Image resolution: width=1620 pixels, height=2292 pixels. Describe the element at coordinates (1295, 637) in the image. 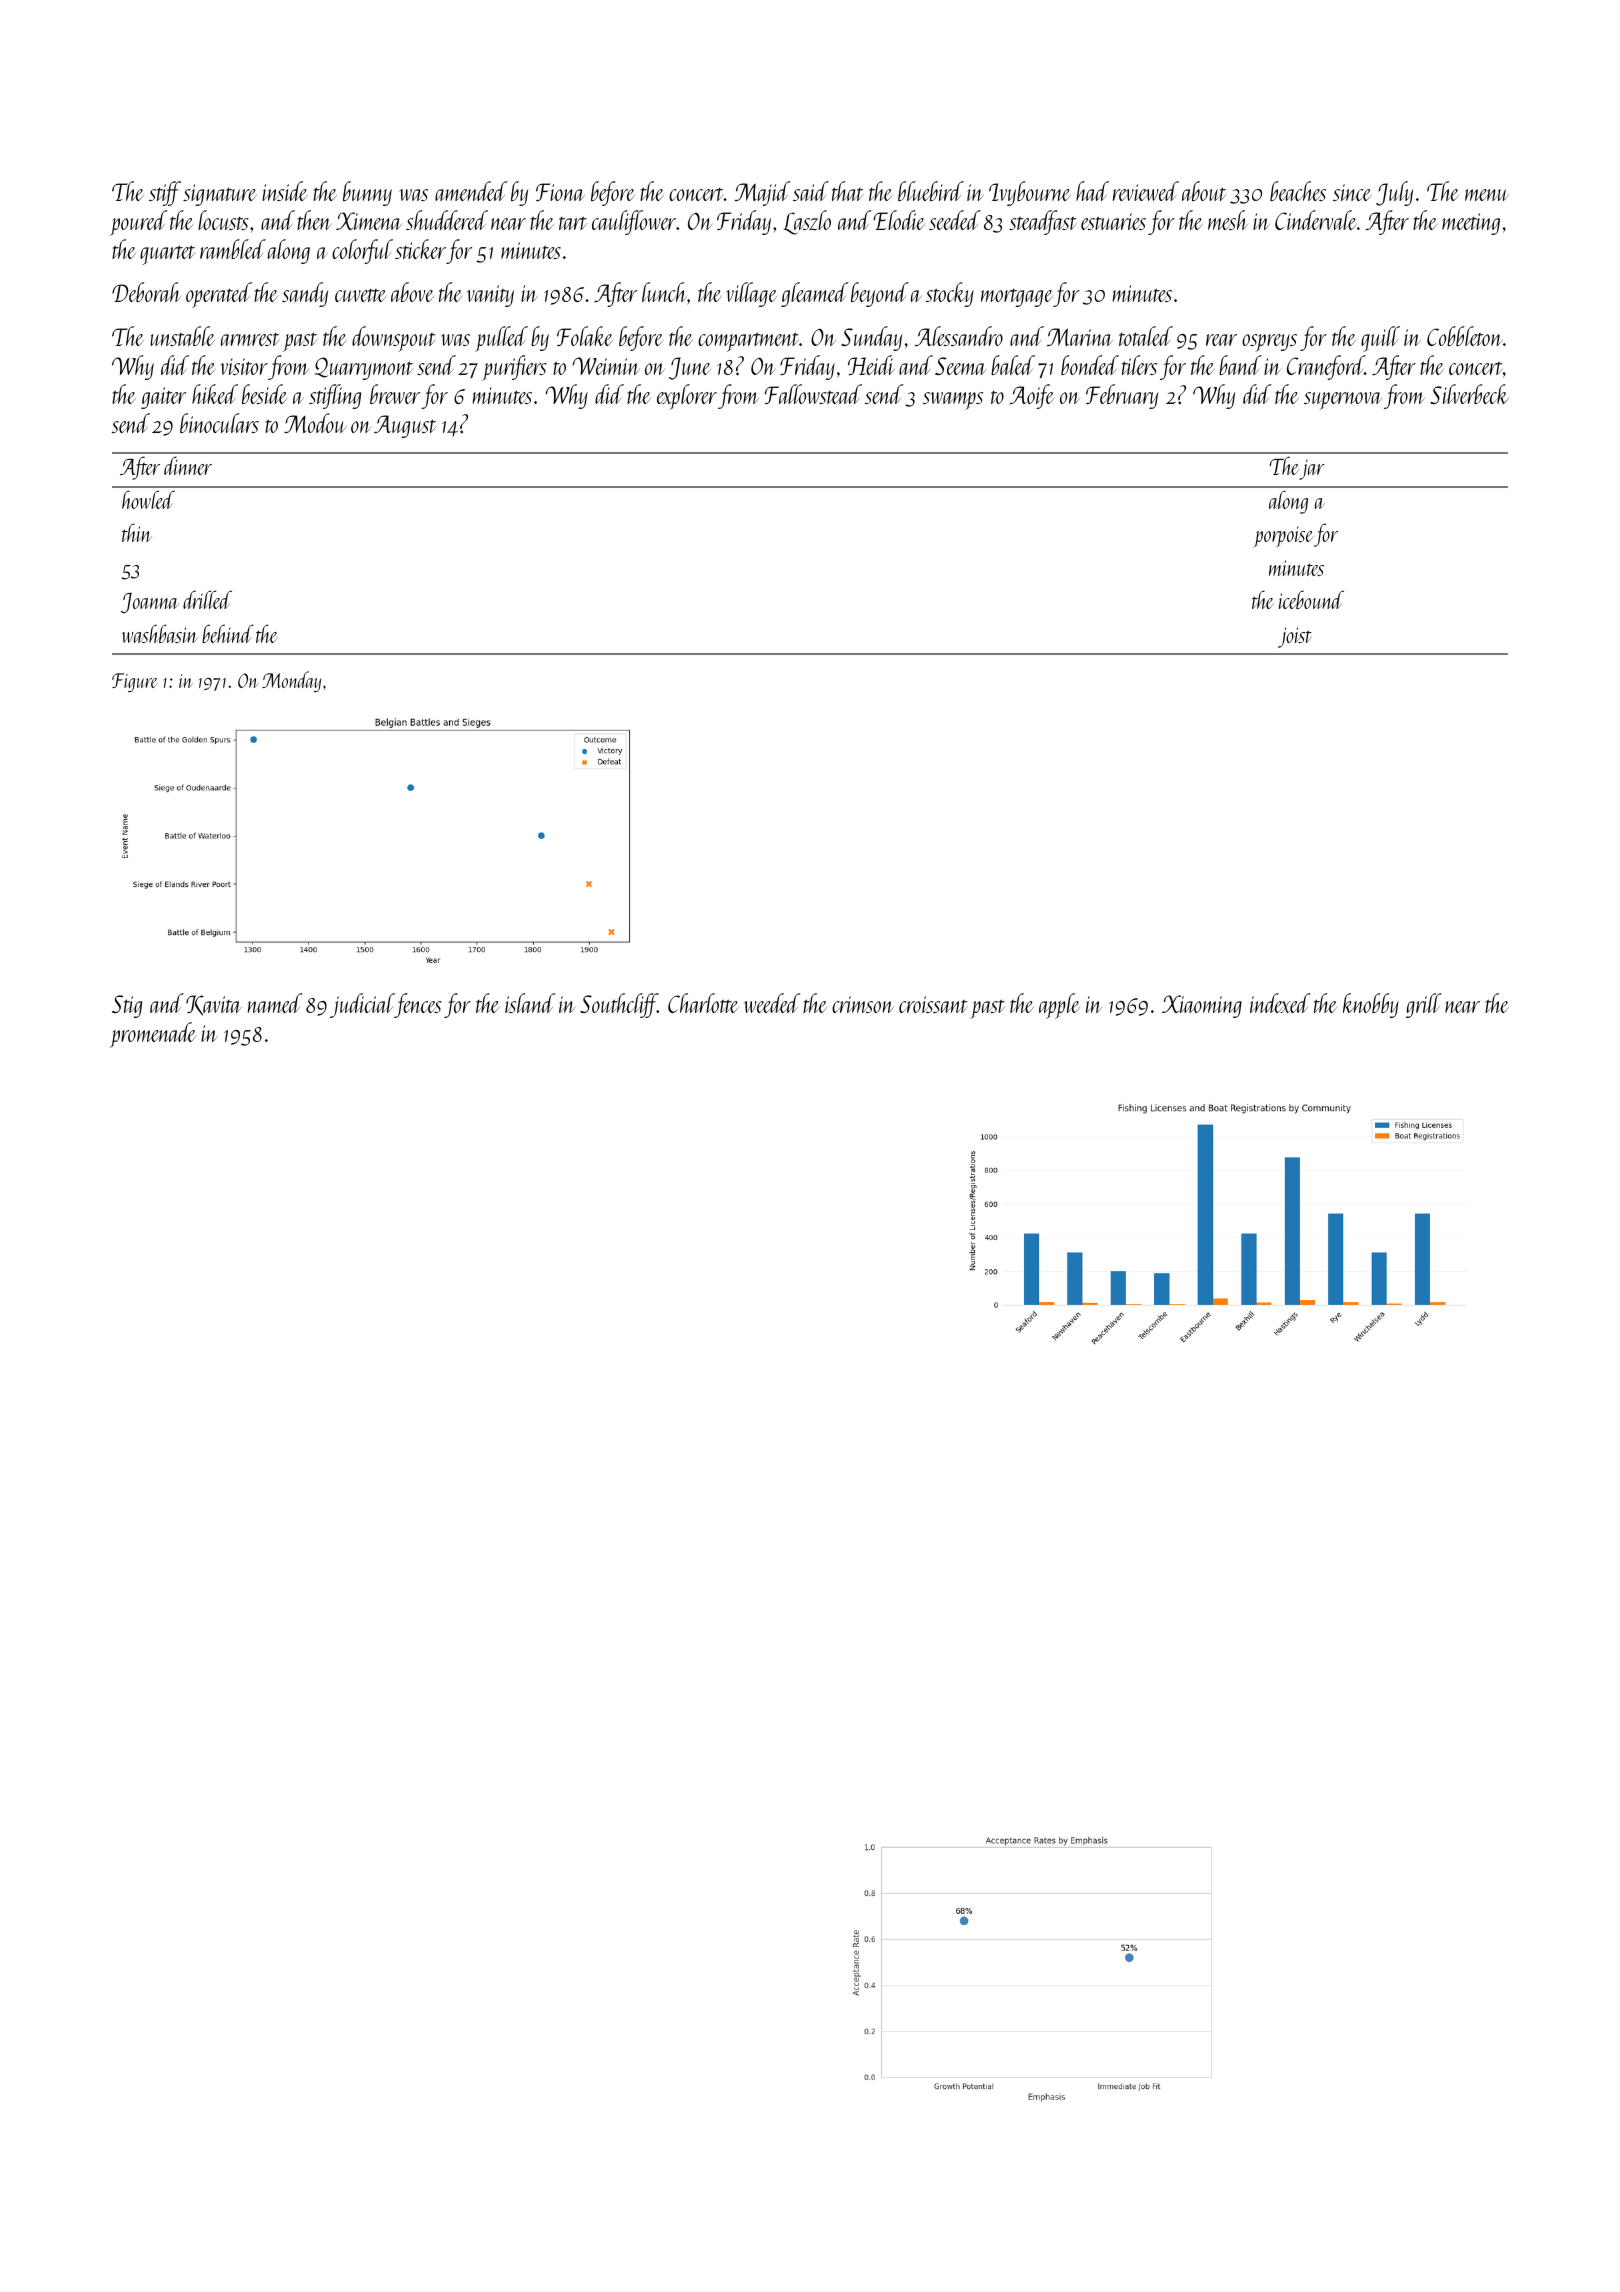

I see `joist` at that location.
